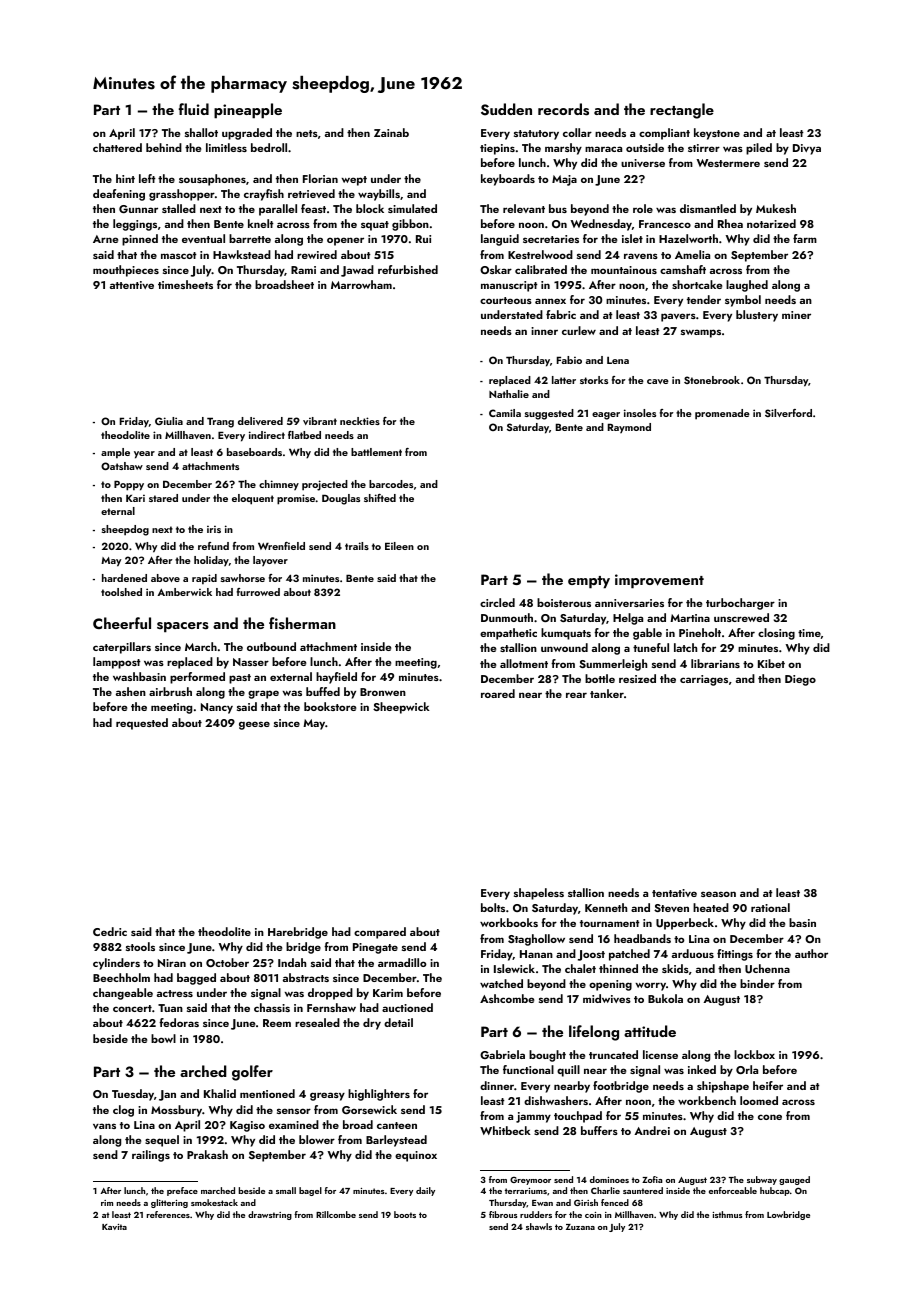  I want to click on rear, so click(576, 695).
